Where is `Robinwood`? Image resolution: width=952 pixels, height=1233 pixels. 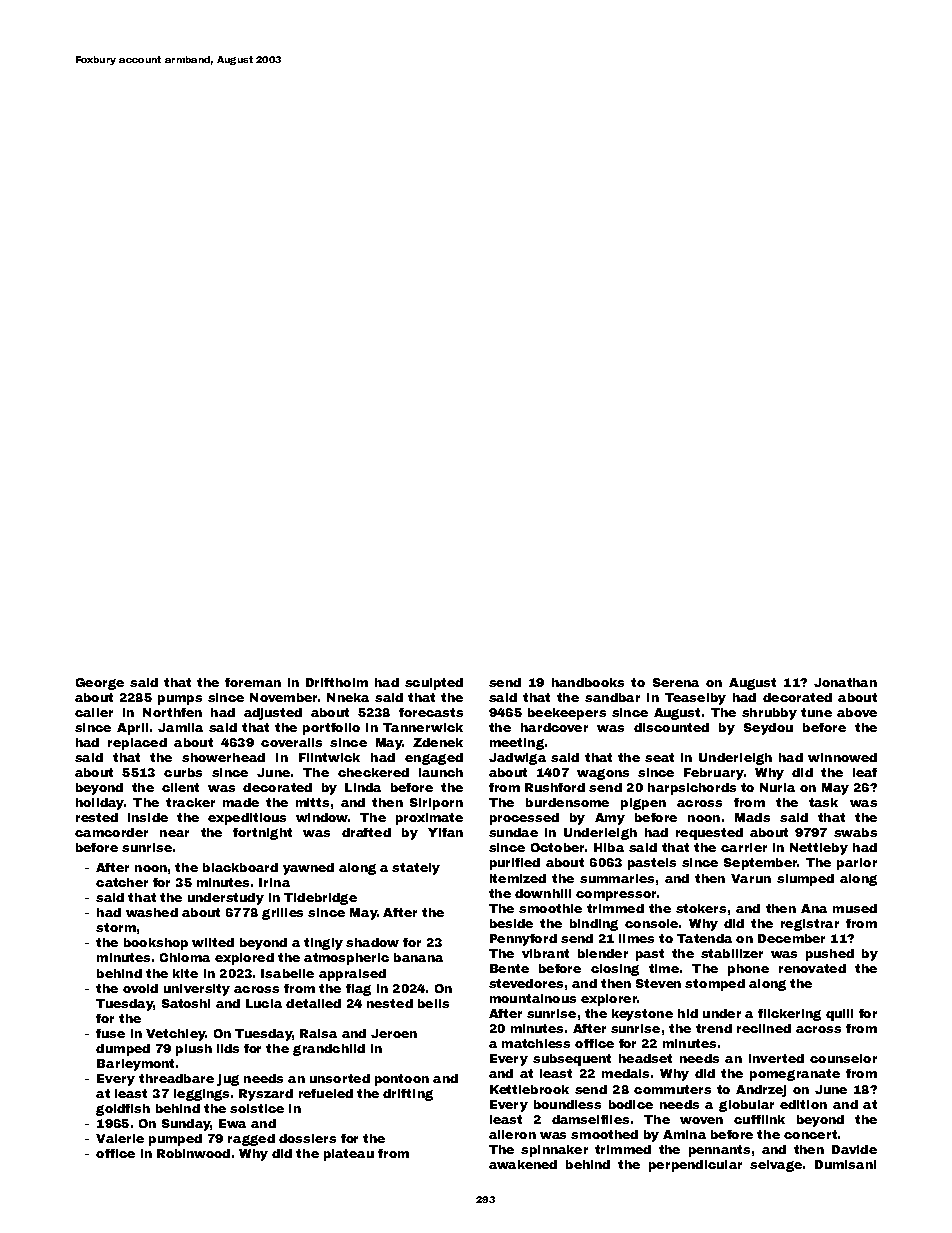
Robinwood is located at coordinates (193, 1153).
